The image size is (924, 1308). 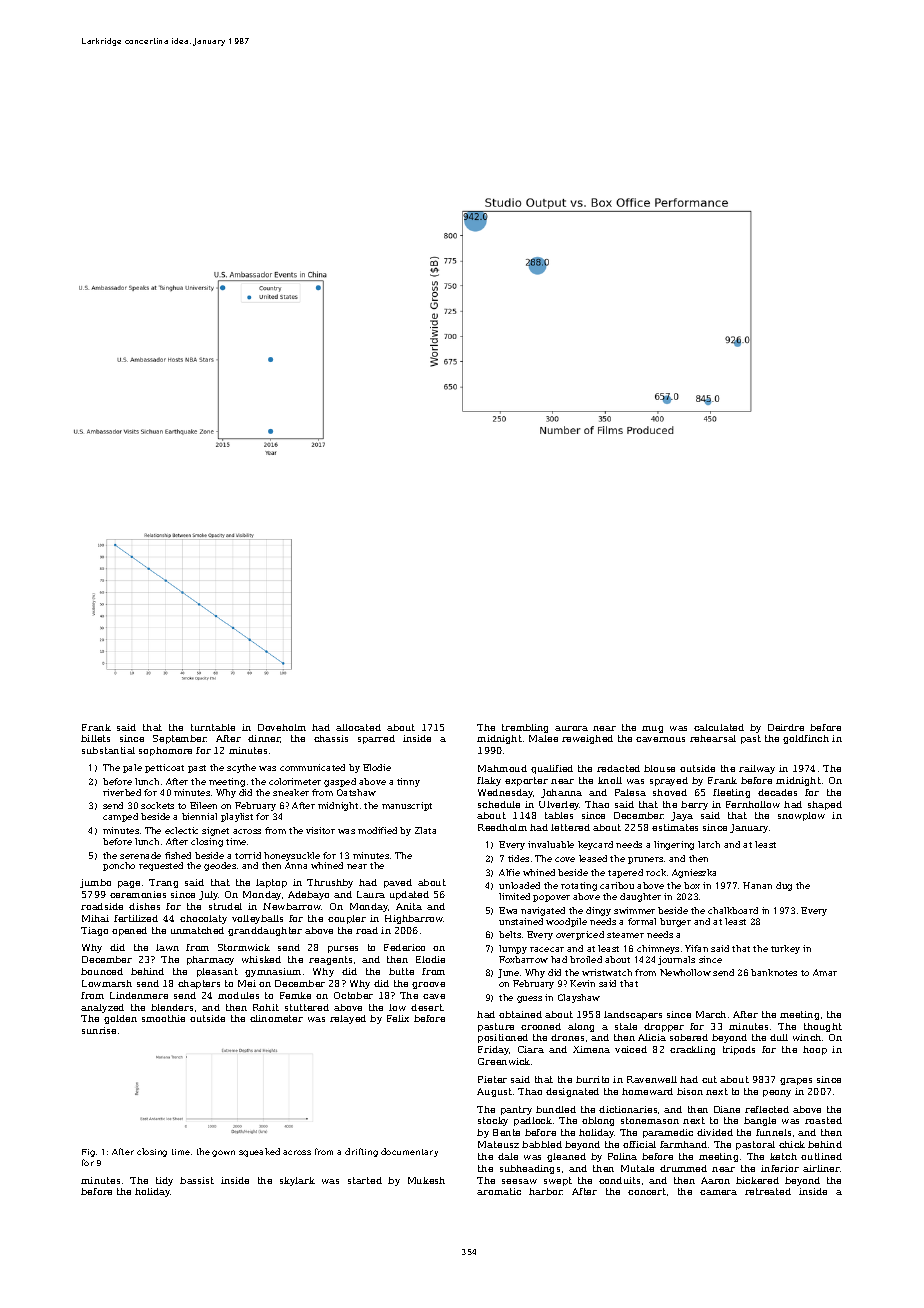 I want to click on dug, so click(x=784, y=886).
